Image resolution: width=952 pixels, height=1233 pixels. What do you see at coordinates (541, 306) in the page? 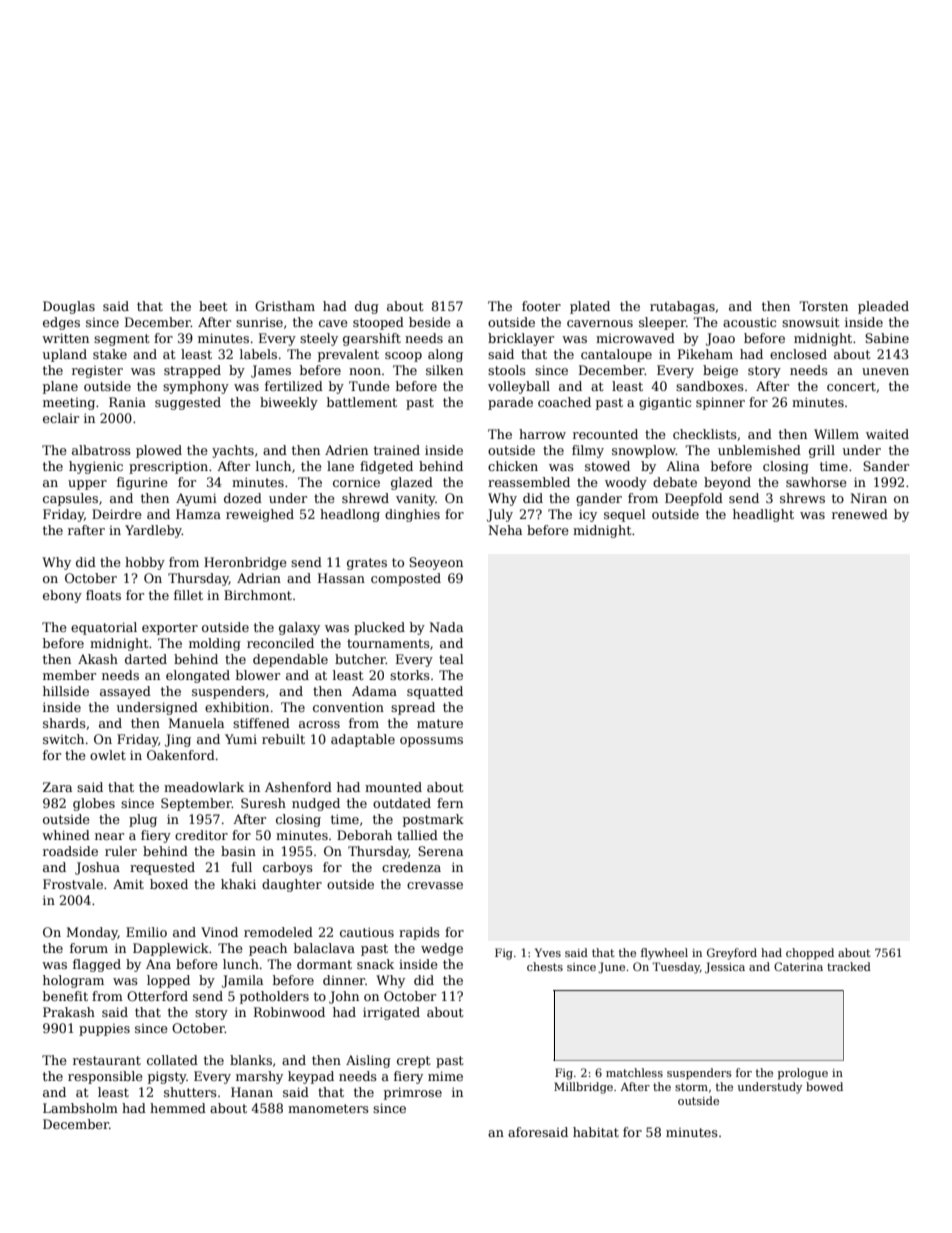
I see `footer` at bounding box center [541, 306].
